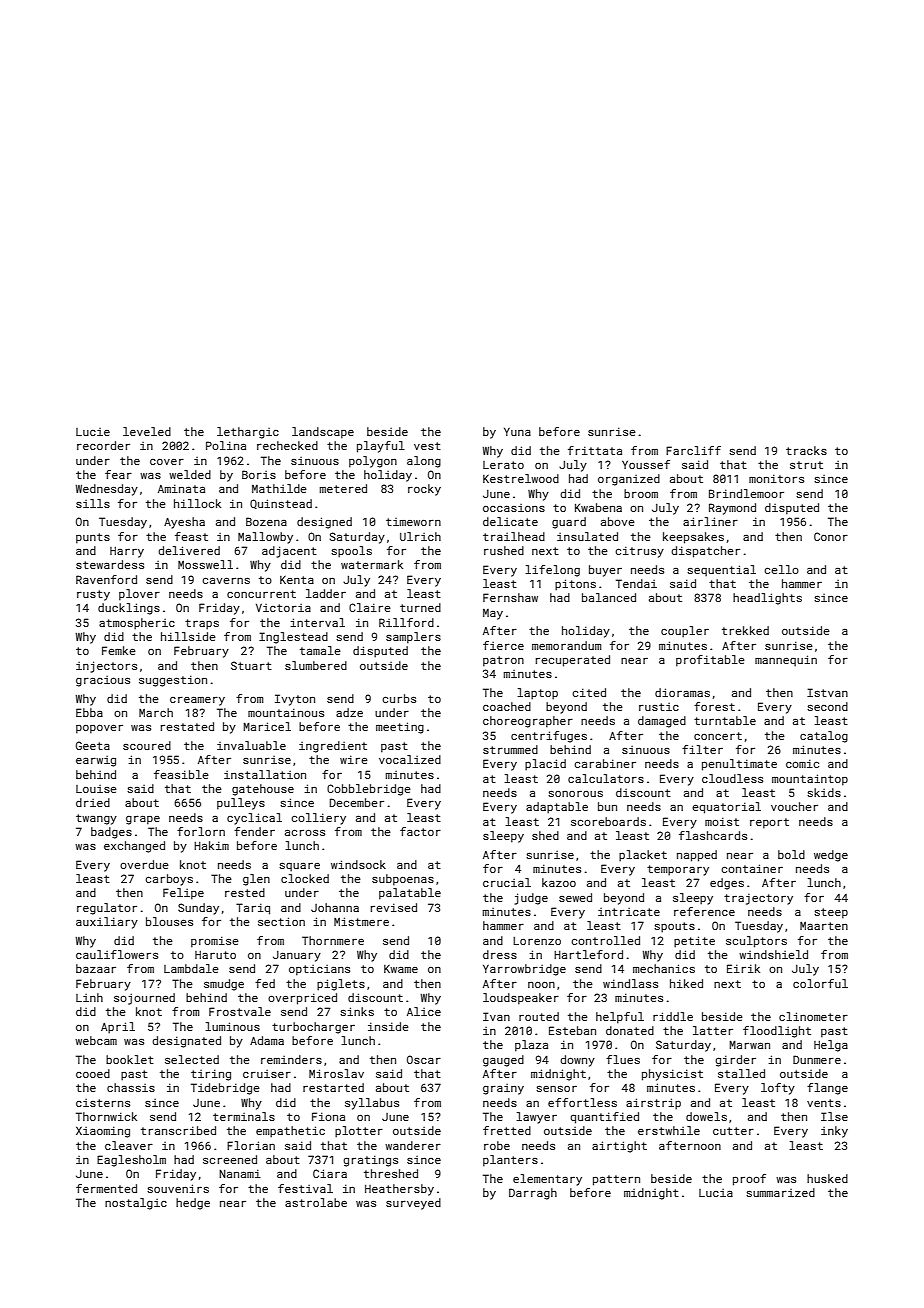 The image size is (924, 1308). I want to click on Victoria, so click(283, 608).
